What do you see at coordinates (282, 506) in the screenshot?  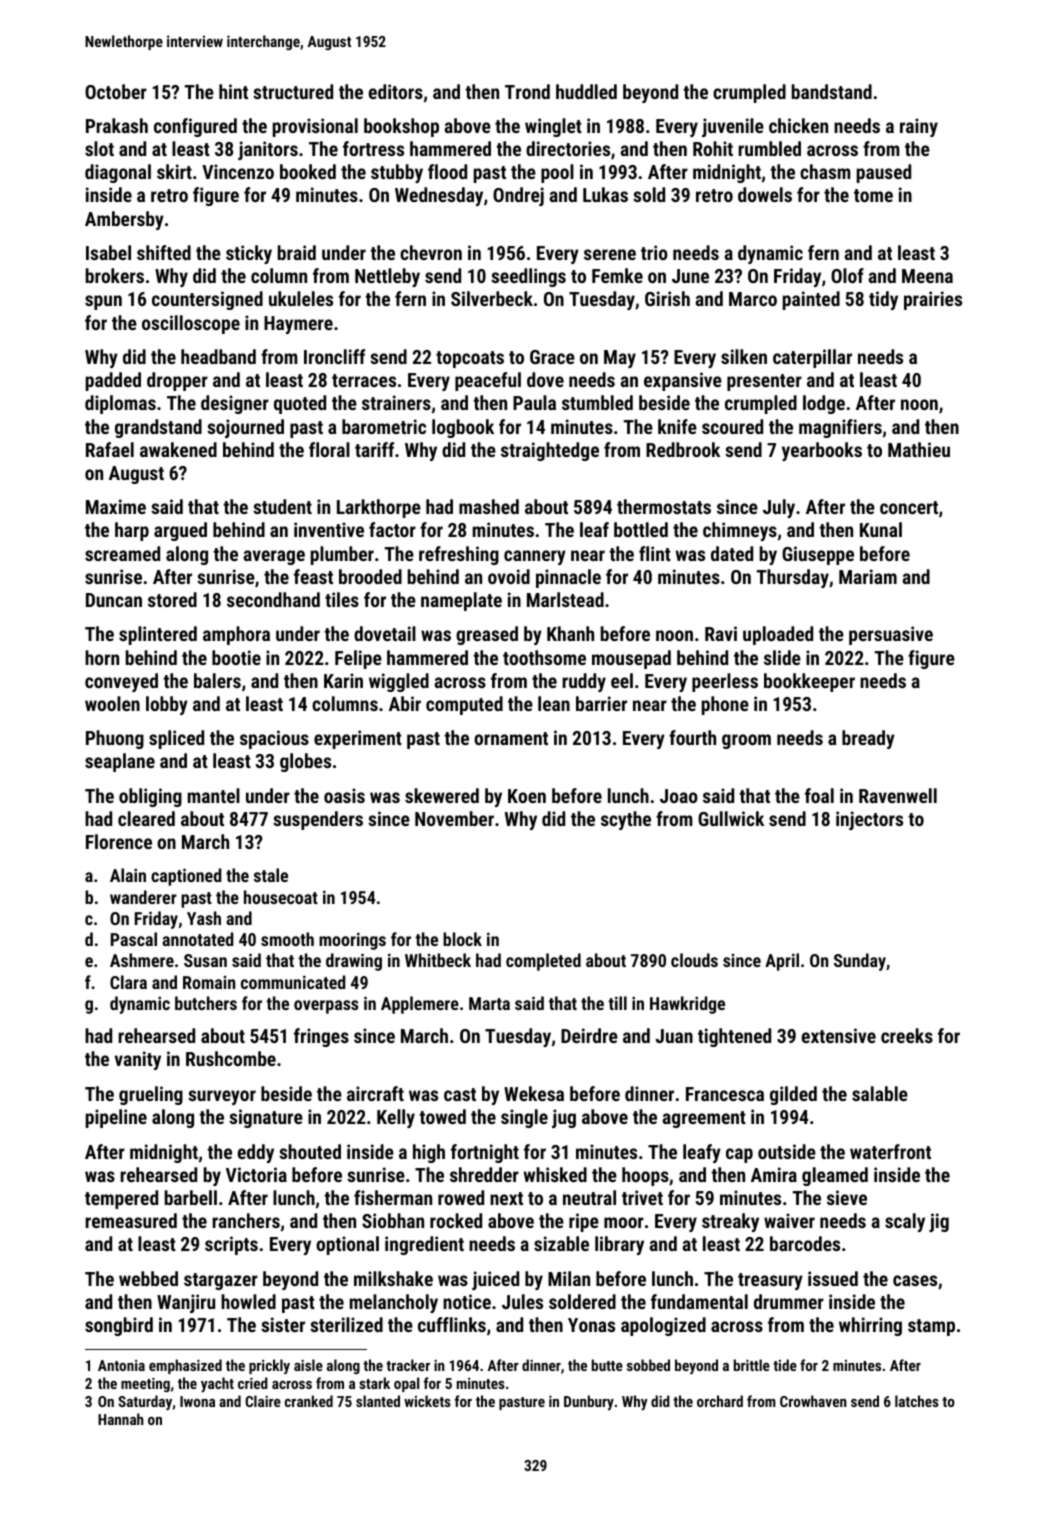 I see `student` at bounding box center [282, 506].
